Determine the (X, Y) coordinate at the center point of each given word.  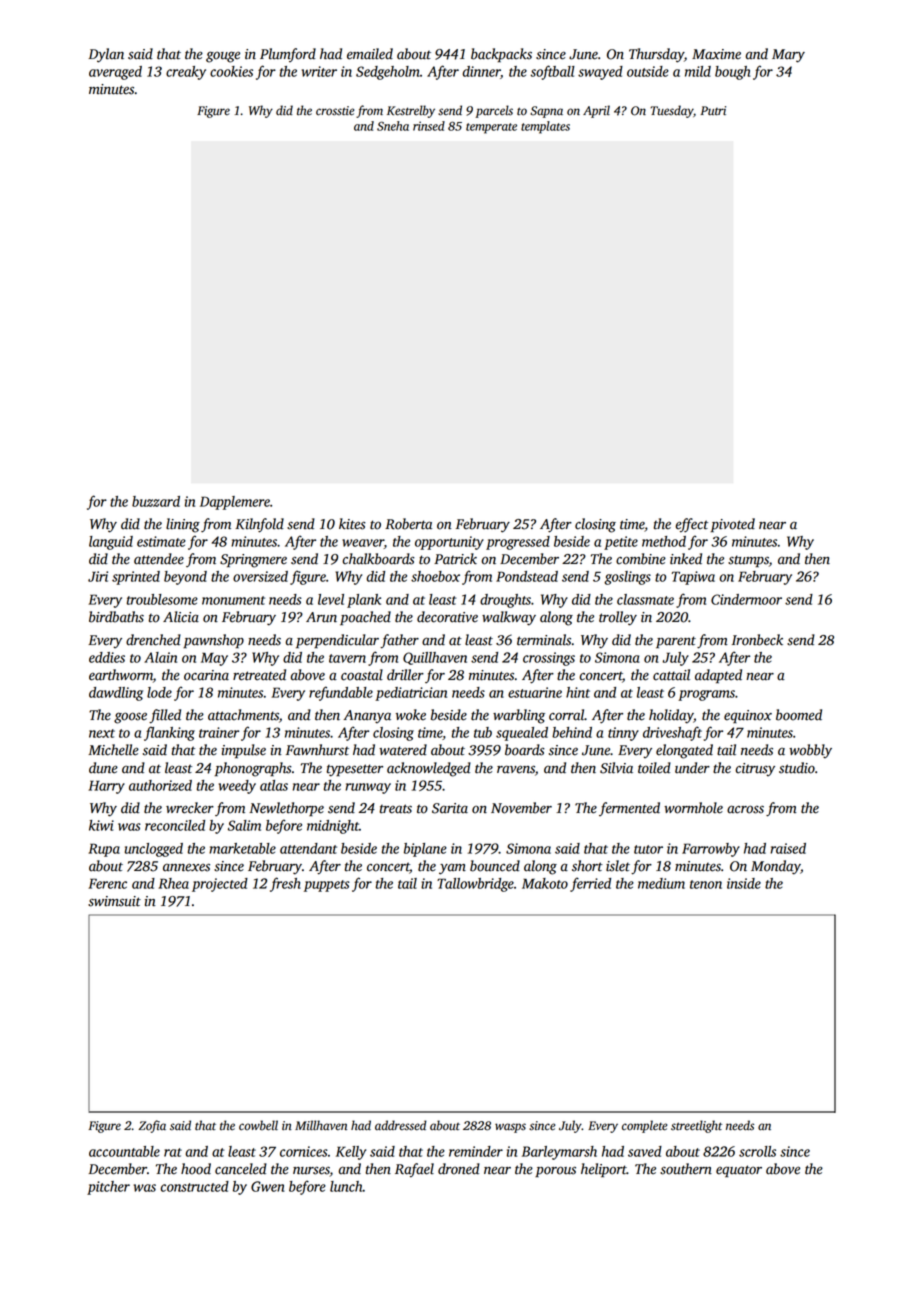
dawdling (116, 694)
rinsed (429, 126)
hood (196, 1169)
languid (111, 543)
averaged (115, 73)
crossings (549, 659)
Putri (713, 111)
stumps (748, 561)
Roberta (408, 524)
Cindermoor (746, 599)
